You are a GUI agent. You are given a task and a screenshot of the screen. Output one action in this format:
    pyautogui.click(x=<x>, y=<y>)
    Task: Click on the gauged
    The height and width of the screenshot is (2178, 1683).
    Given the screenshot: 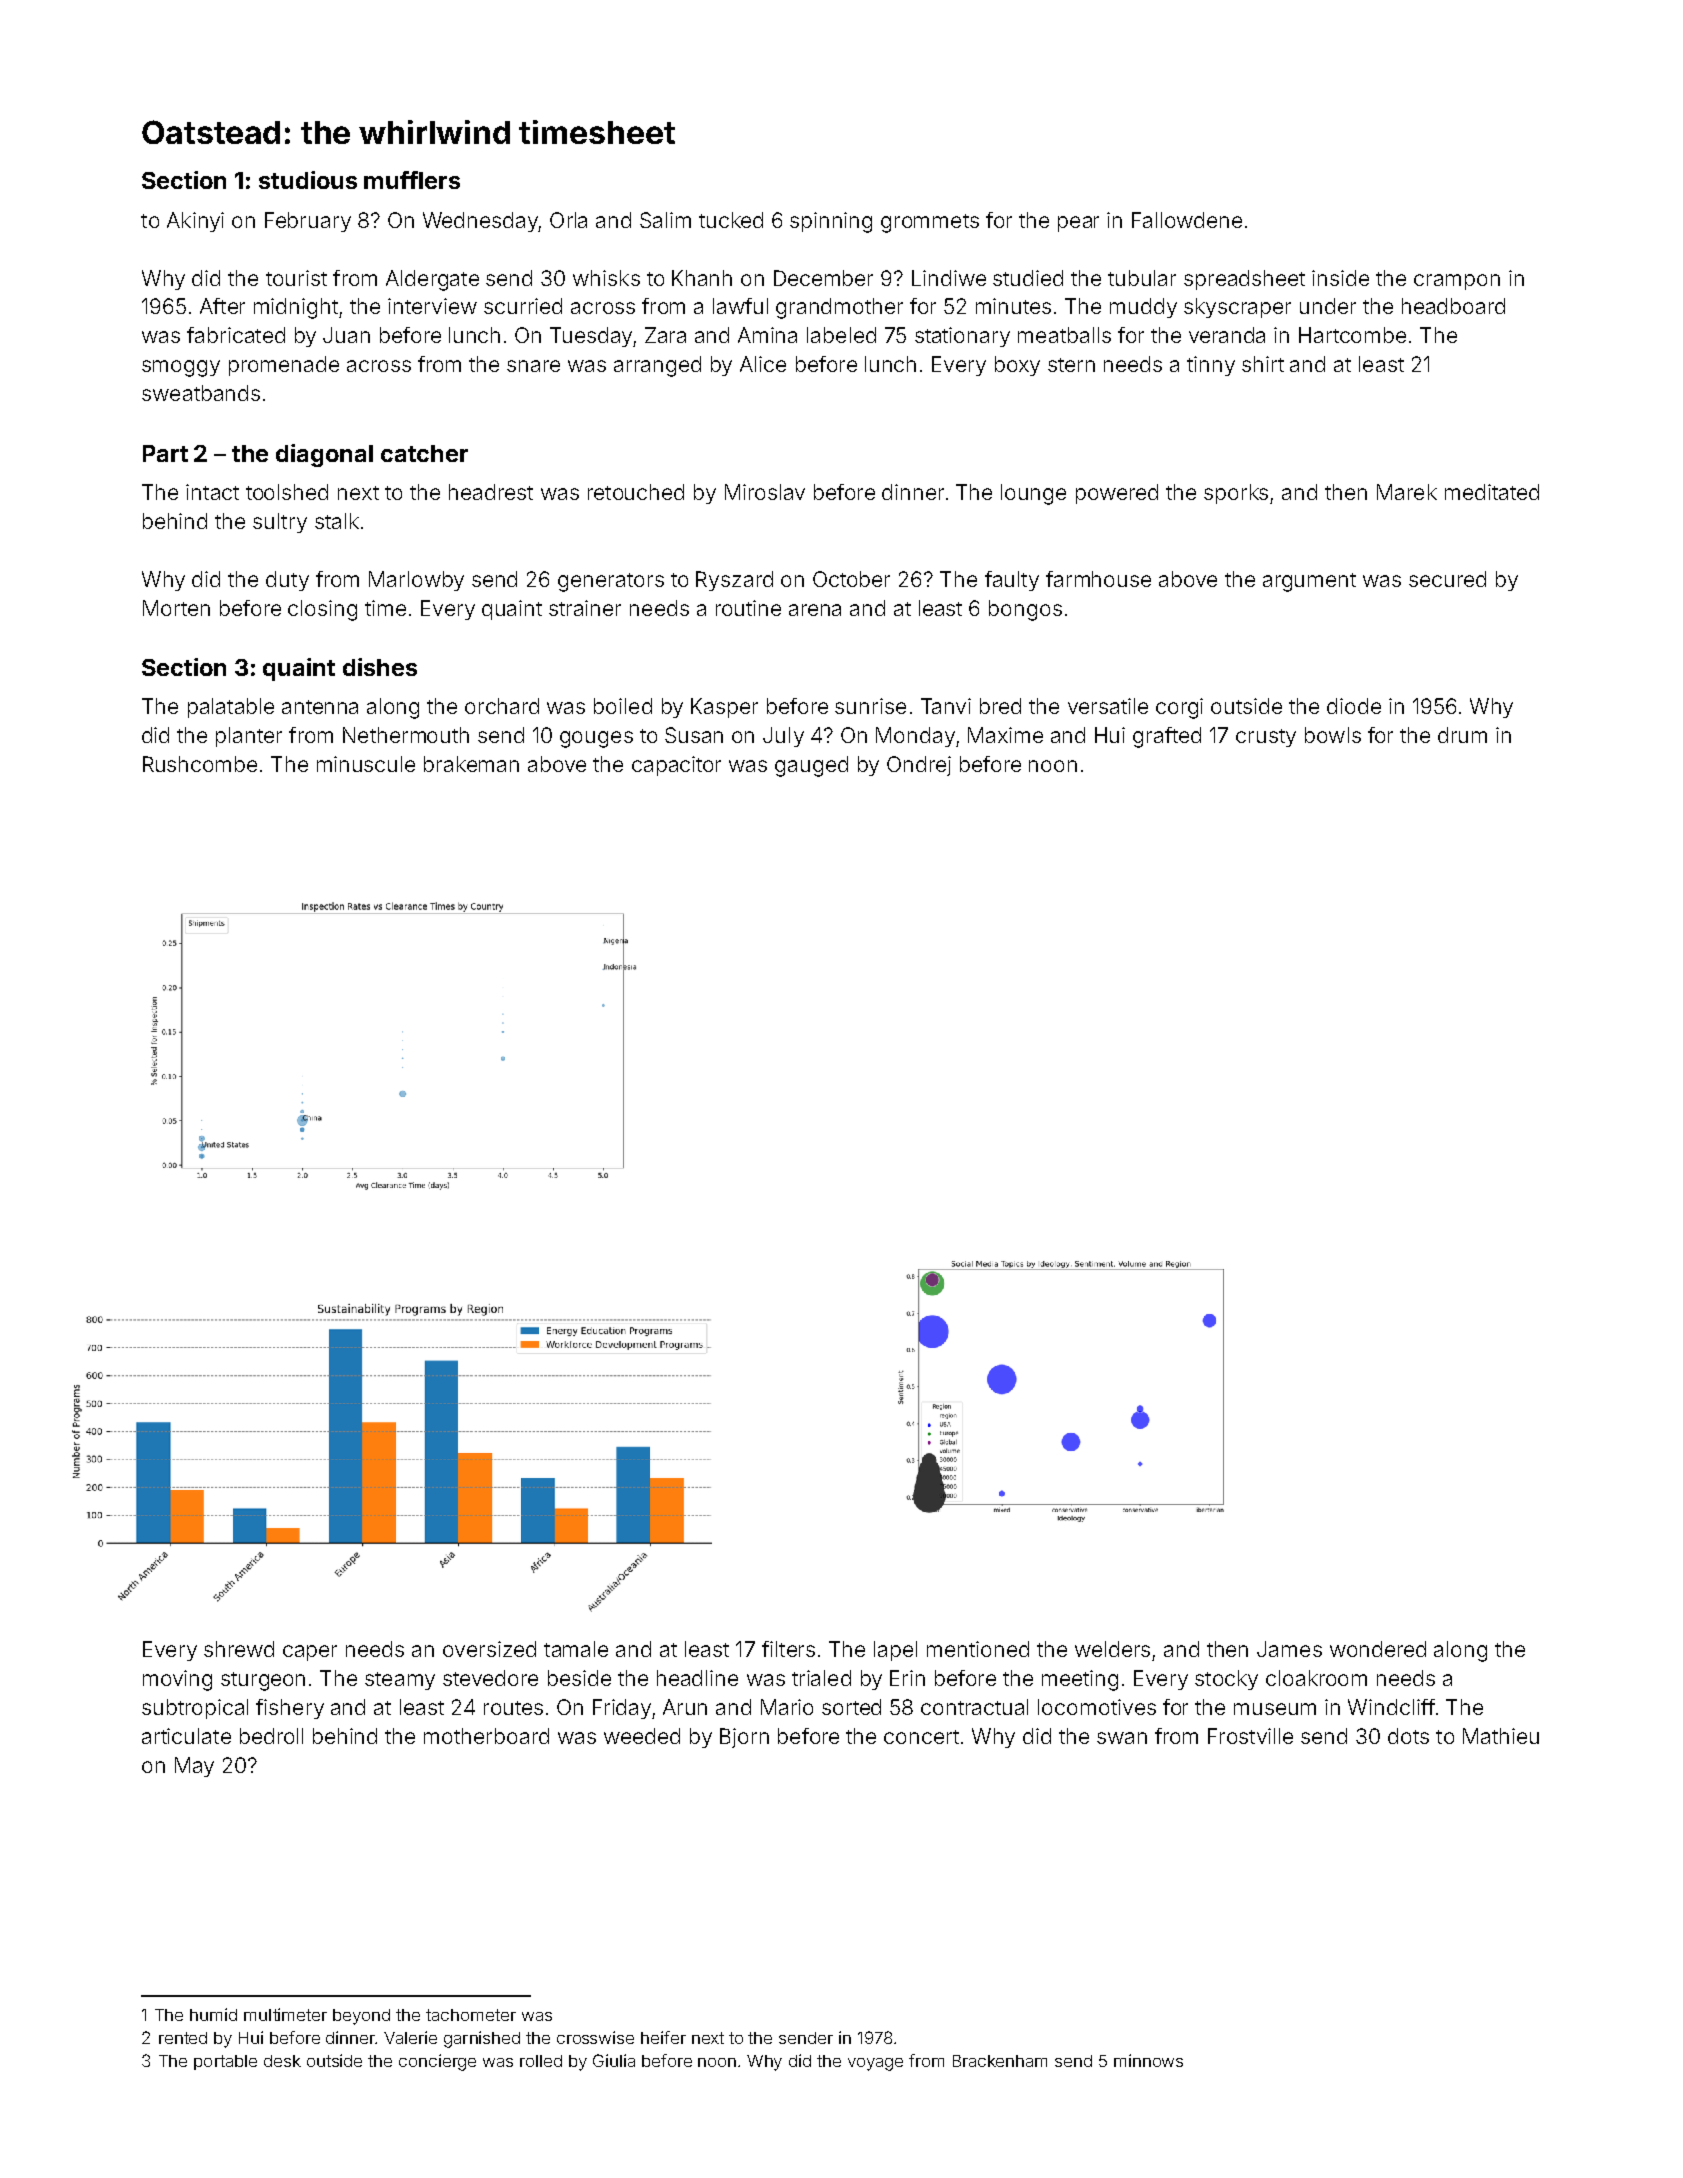 What is the action you would take?
    pyautogui.click(x=811, y=766)
